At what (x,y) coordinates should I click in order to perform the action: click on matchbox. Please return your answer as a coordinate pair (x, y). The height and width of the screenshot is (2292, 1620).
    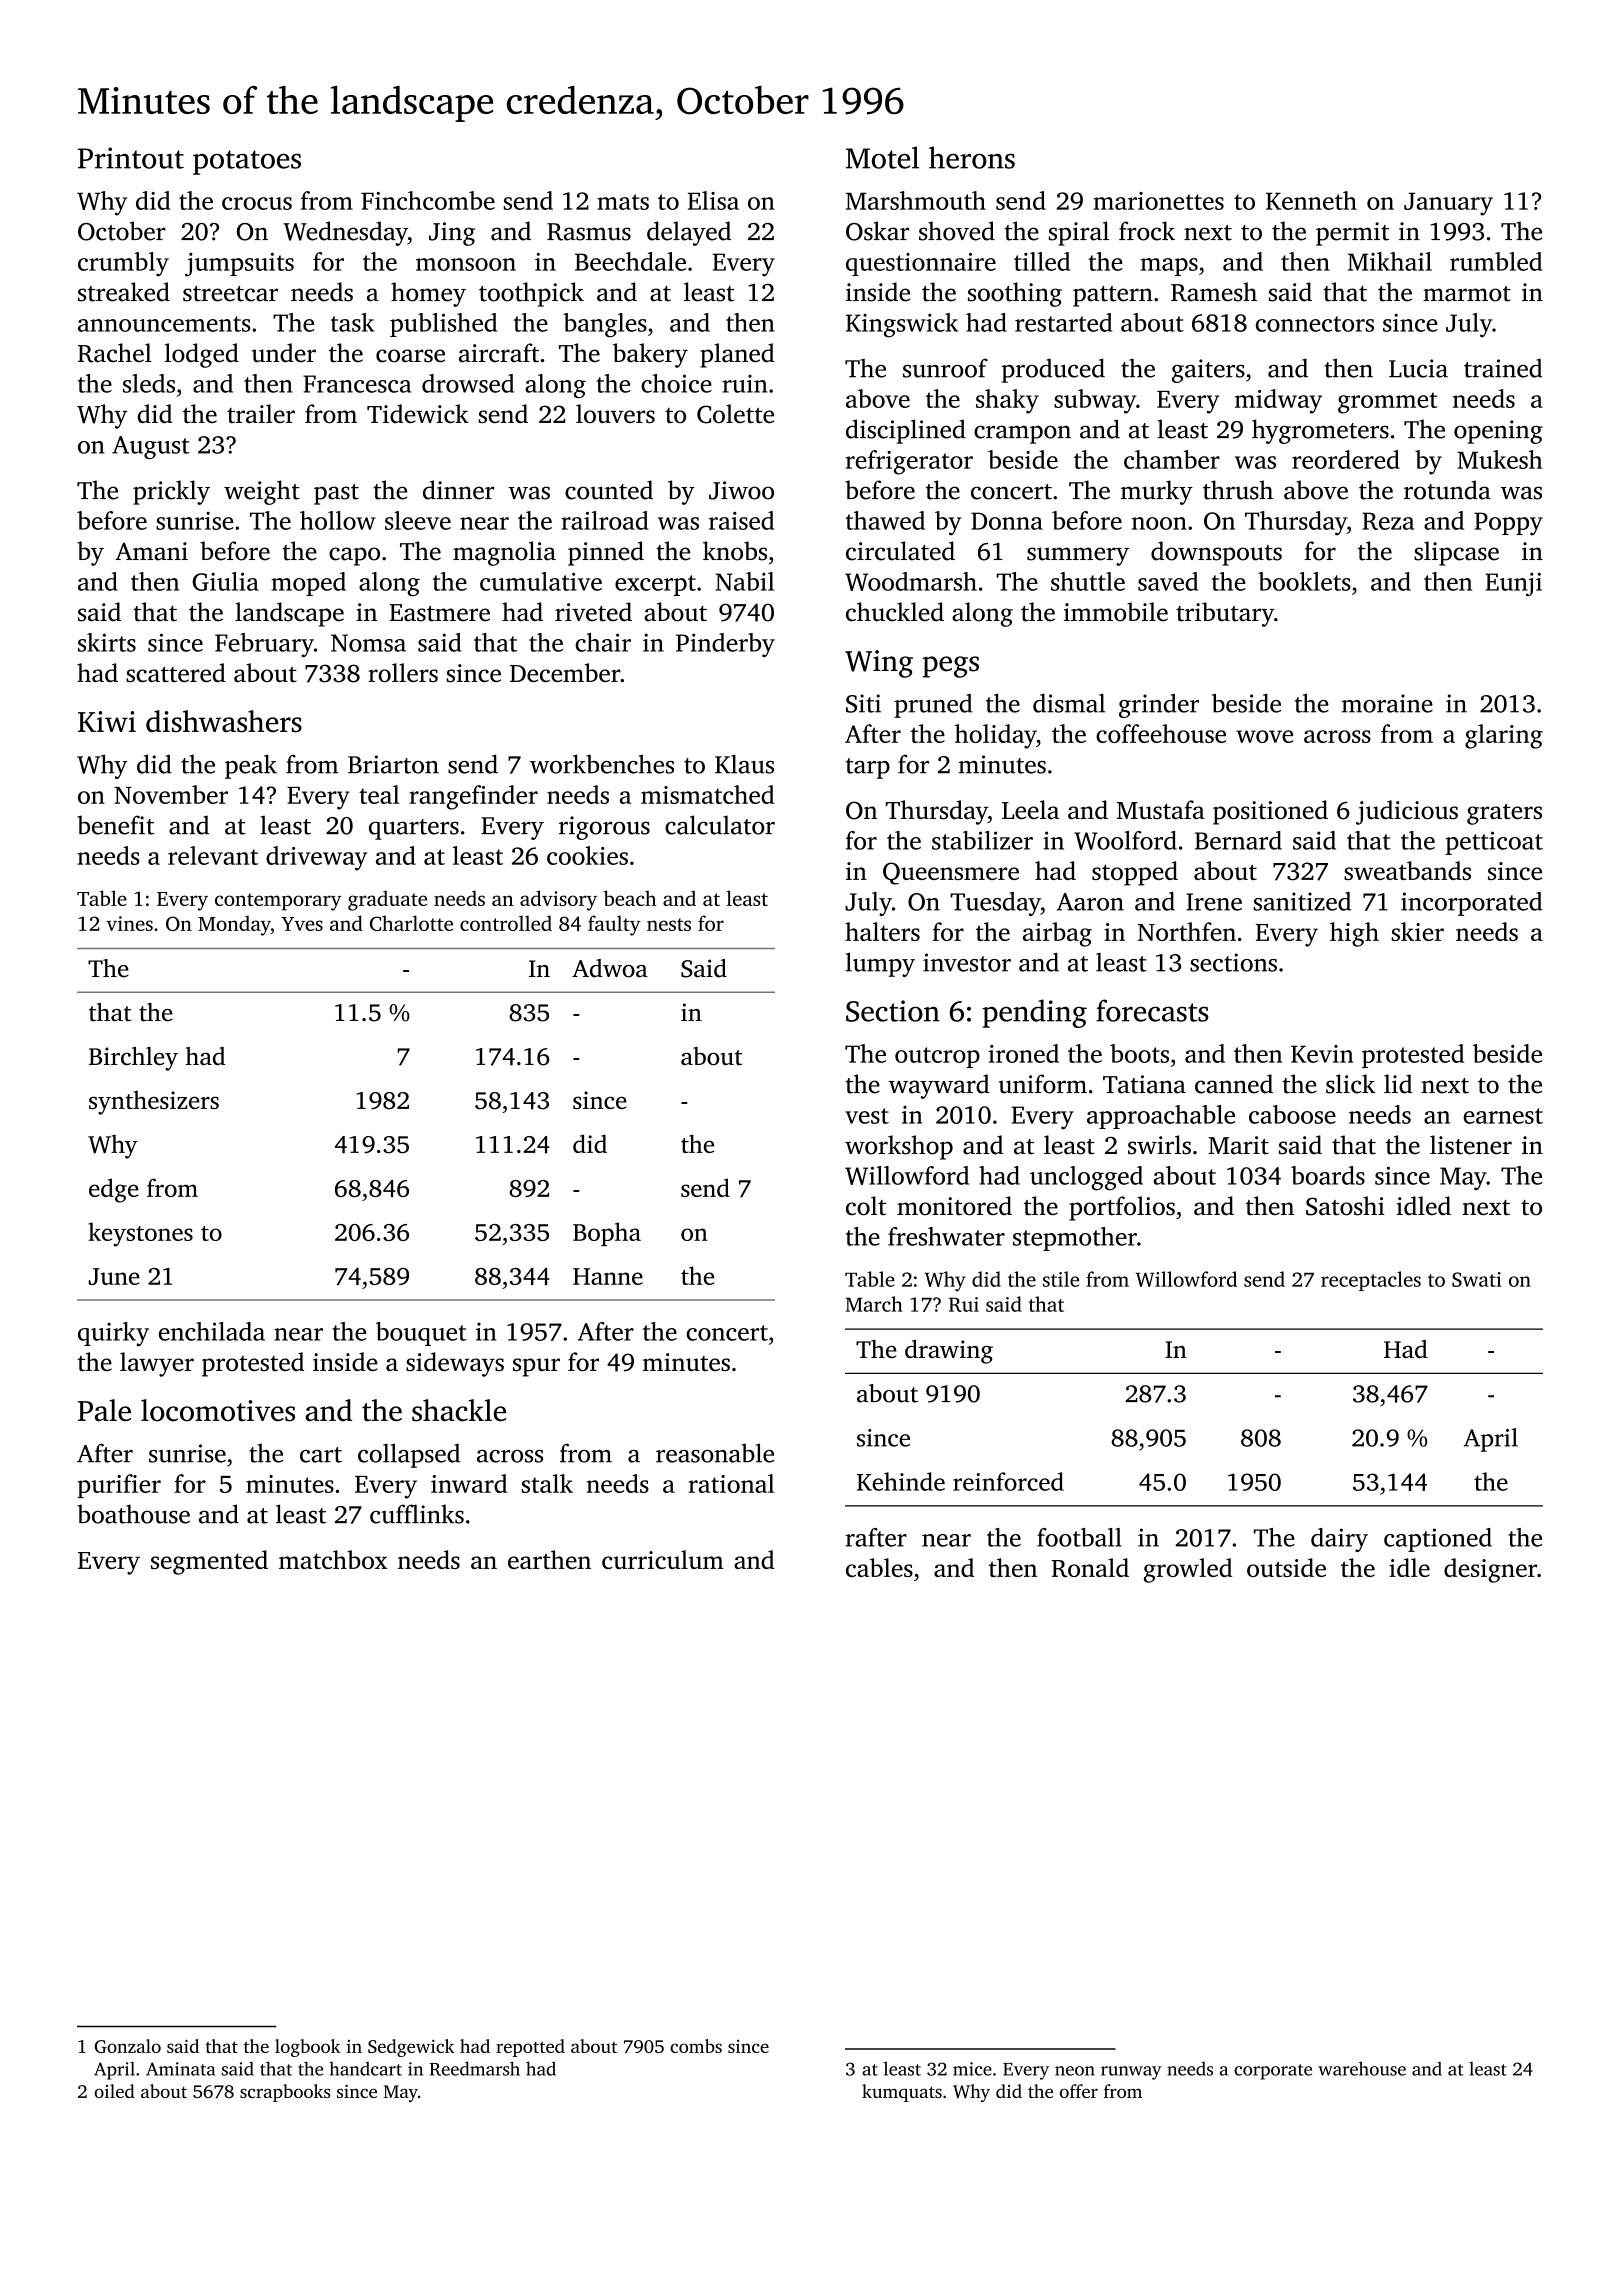
    Looking at the image, I should click on (333, 1559).
